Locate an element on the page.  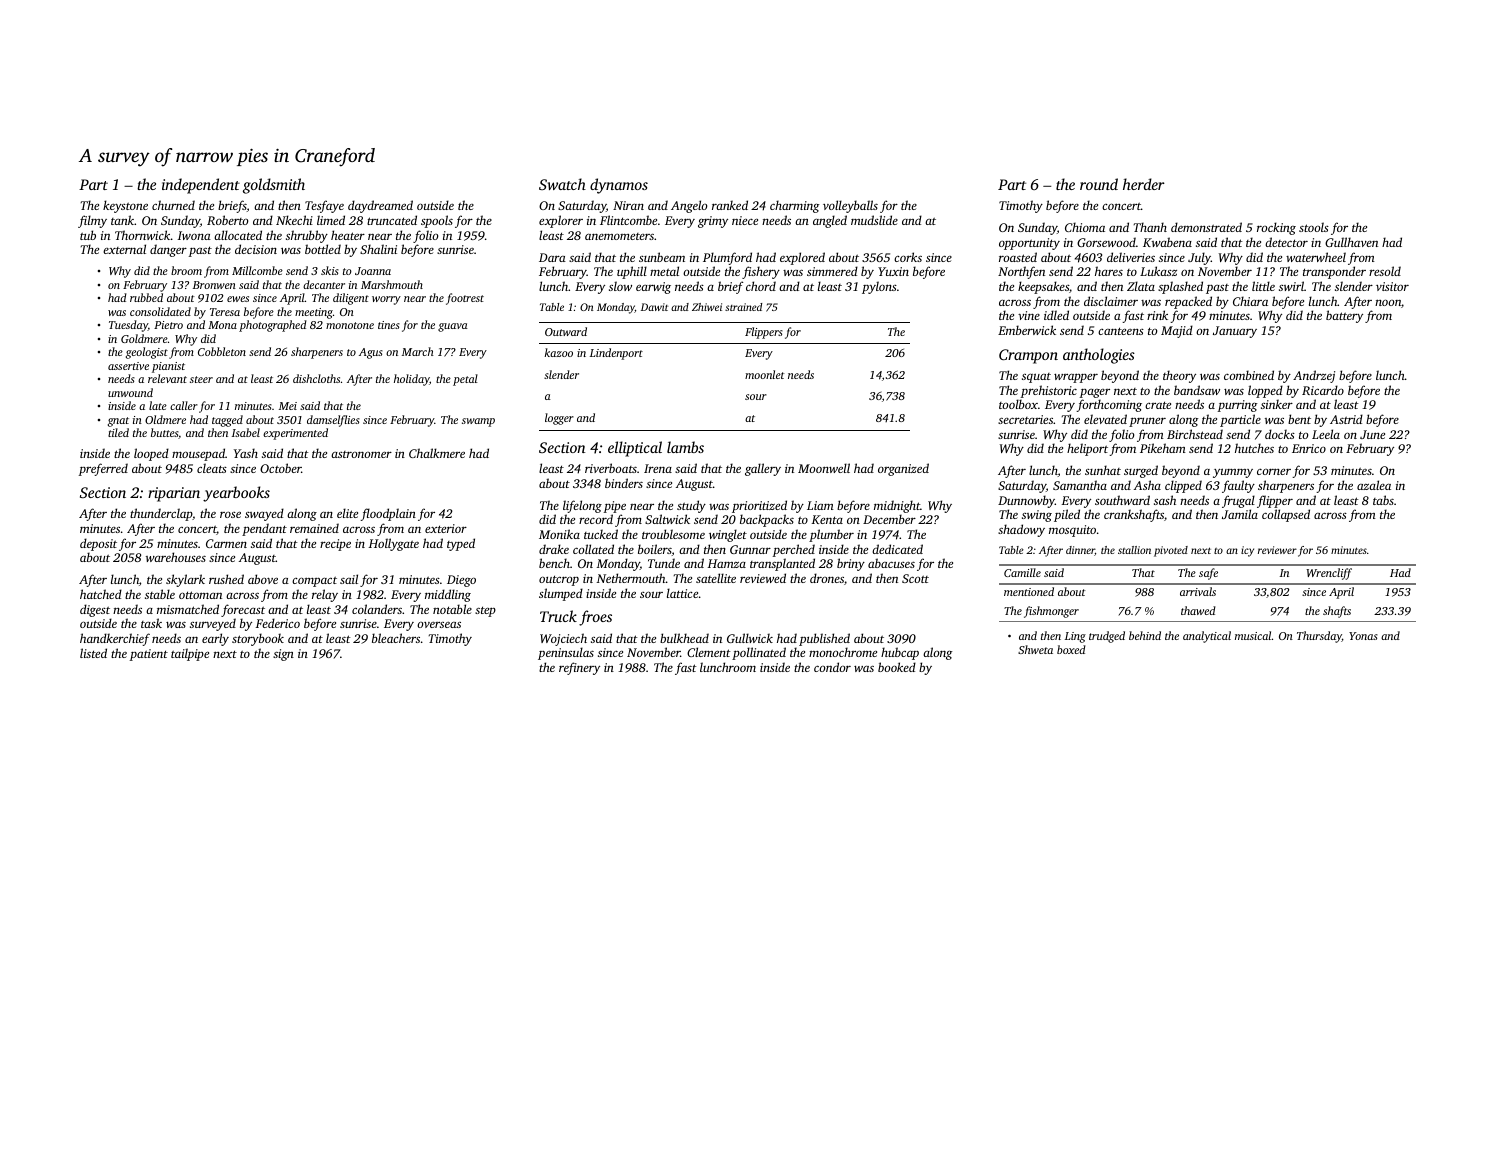
swamp is located at coordinates (478, 422).
